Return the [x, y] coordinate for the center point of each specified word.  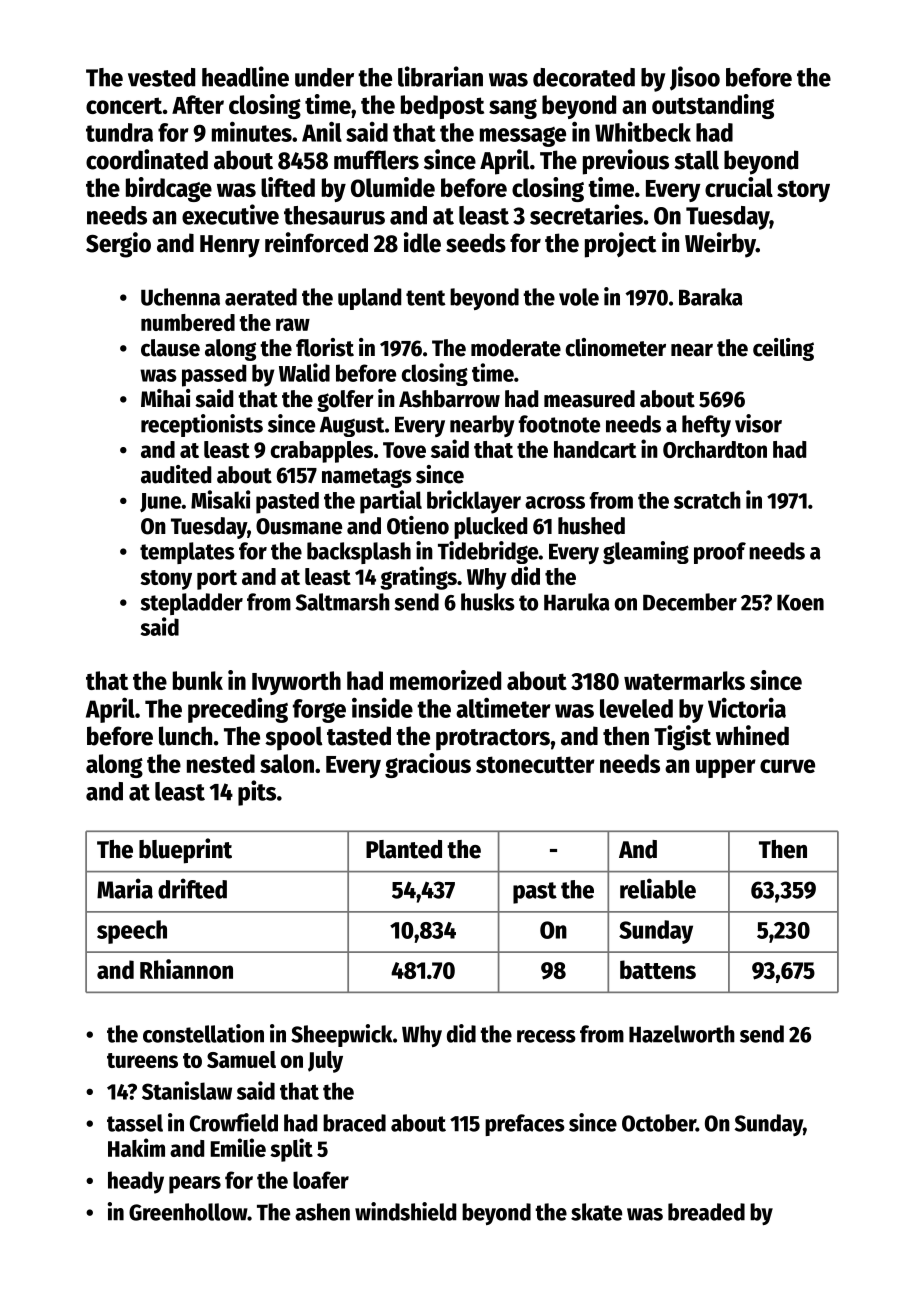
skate [596, 1212]
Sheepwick [342, 1035]
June [160, 503]
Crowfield [234, 1122]
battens [658, 969]
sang [513, 109]
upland [369, 299]
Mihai [166, 398]
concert [124, 105]
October [659, 1123]
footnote [559, 424]
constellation [203, 1033]
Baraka [711, 297]
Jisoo [695, 78]
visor [758, 423]
